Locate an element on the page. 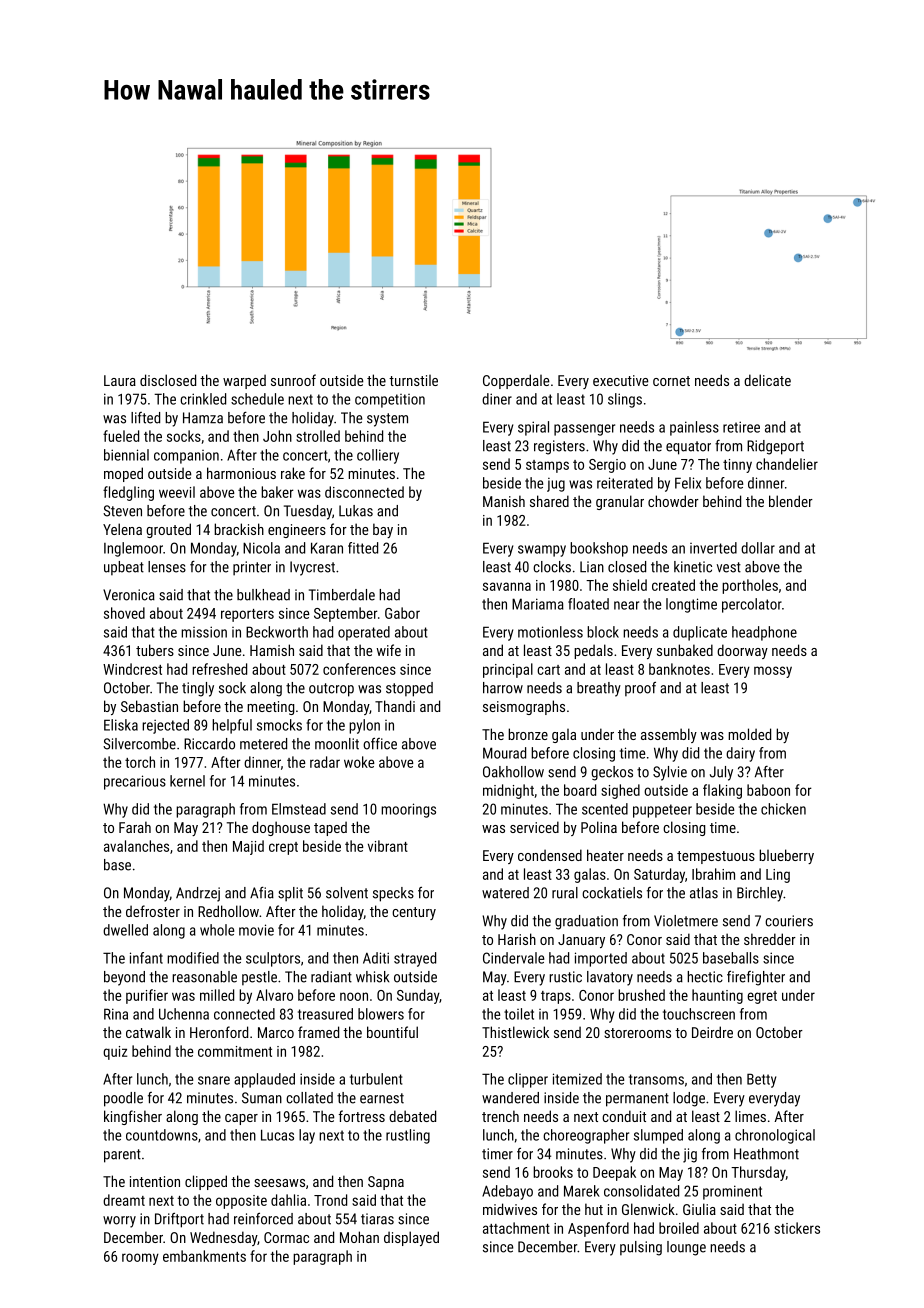 Image resolution: width=924 pixels, height=1308 pixels. couriers is located at coordinates (789, 921).
